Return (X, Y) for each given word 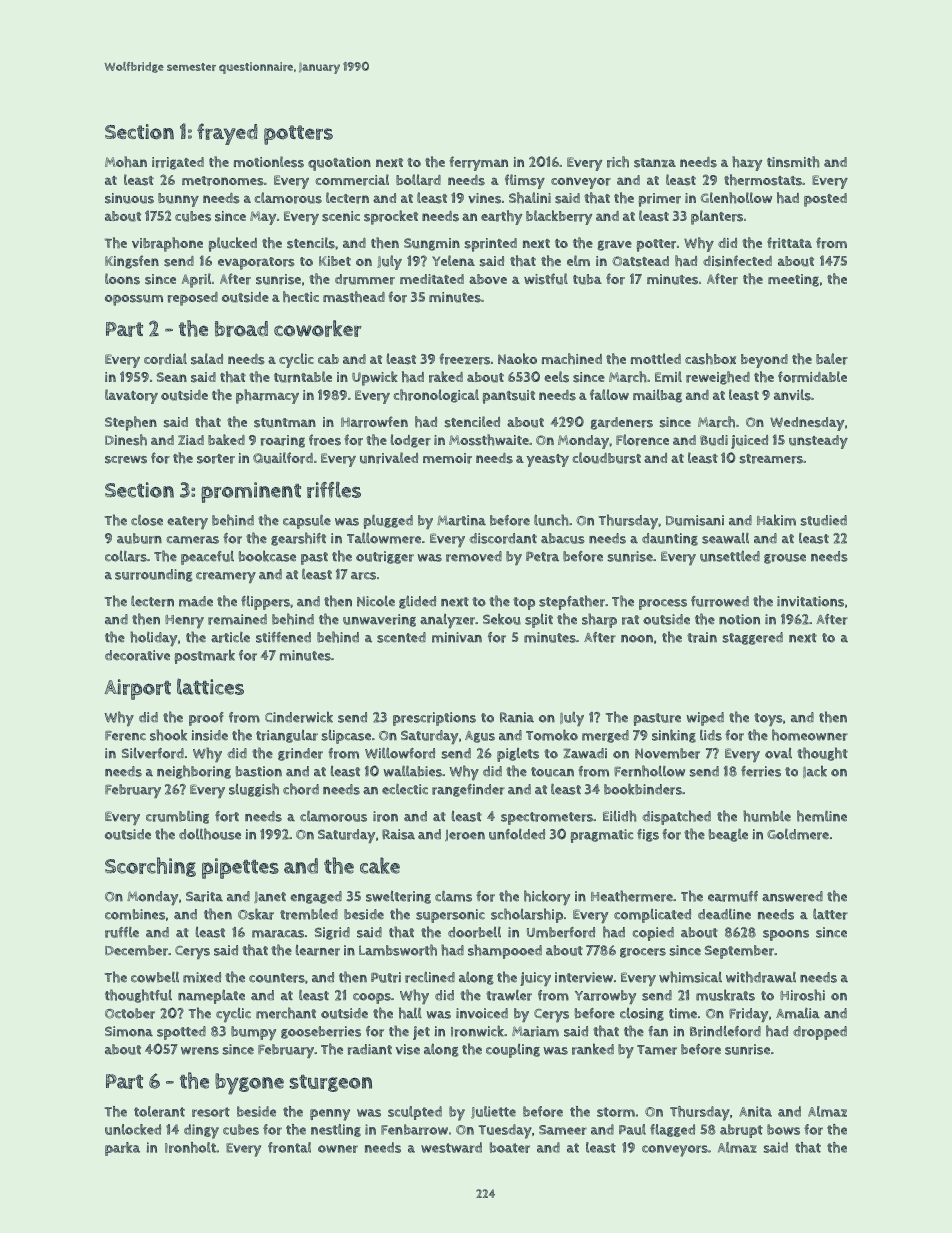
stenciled (472, 422)
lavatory (131, 396)
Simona (129, 1031)
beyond (764, 361)
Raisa (398, 834)
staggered (753, 638)
